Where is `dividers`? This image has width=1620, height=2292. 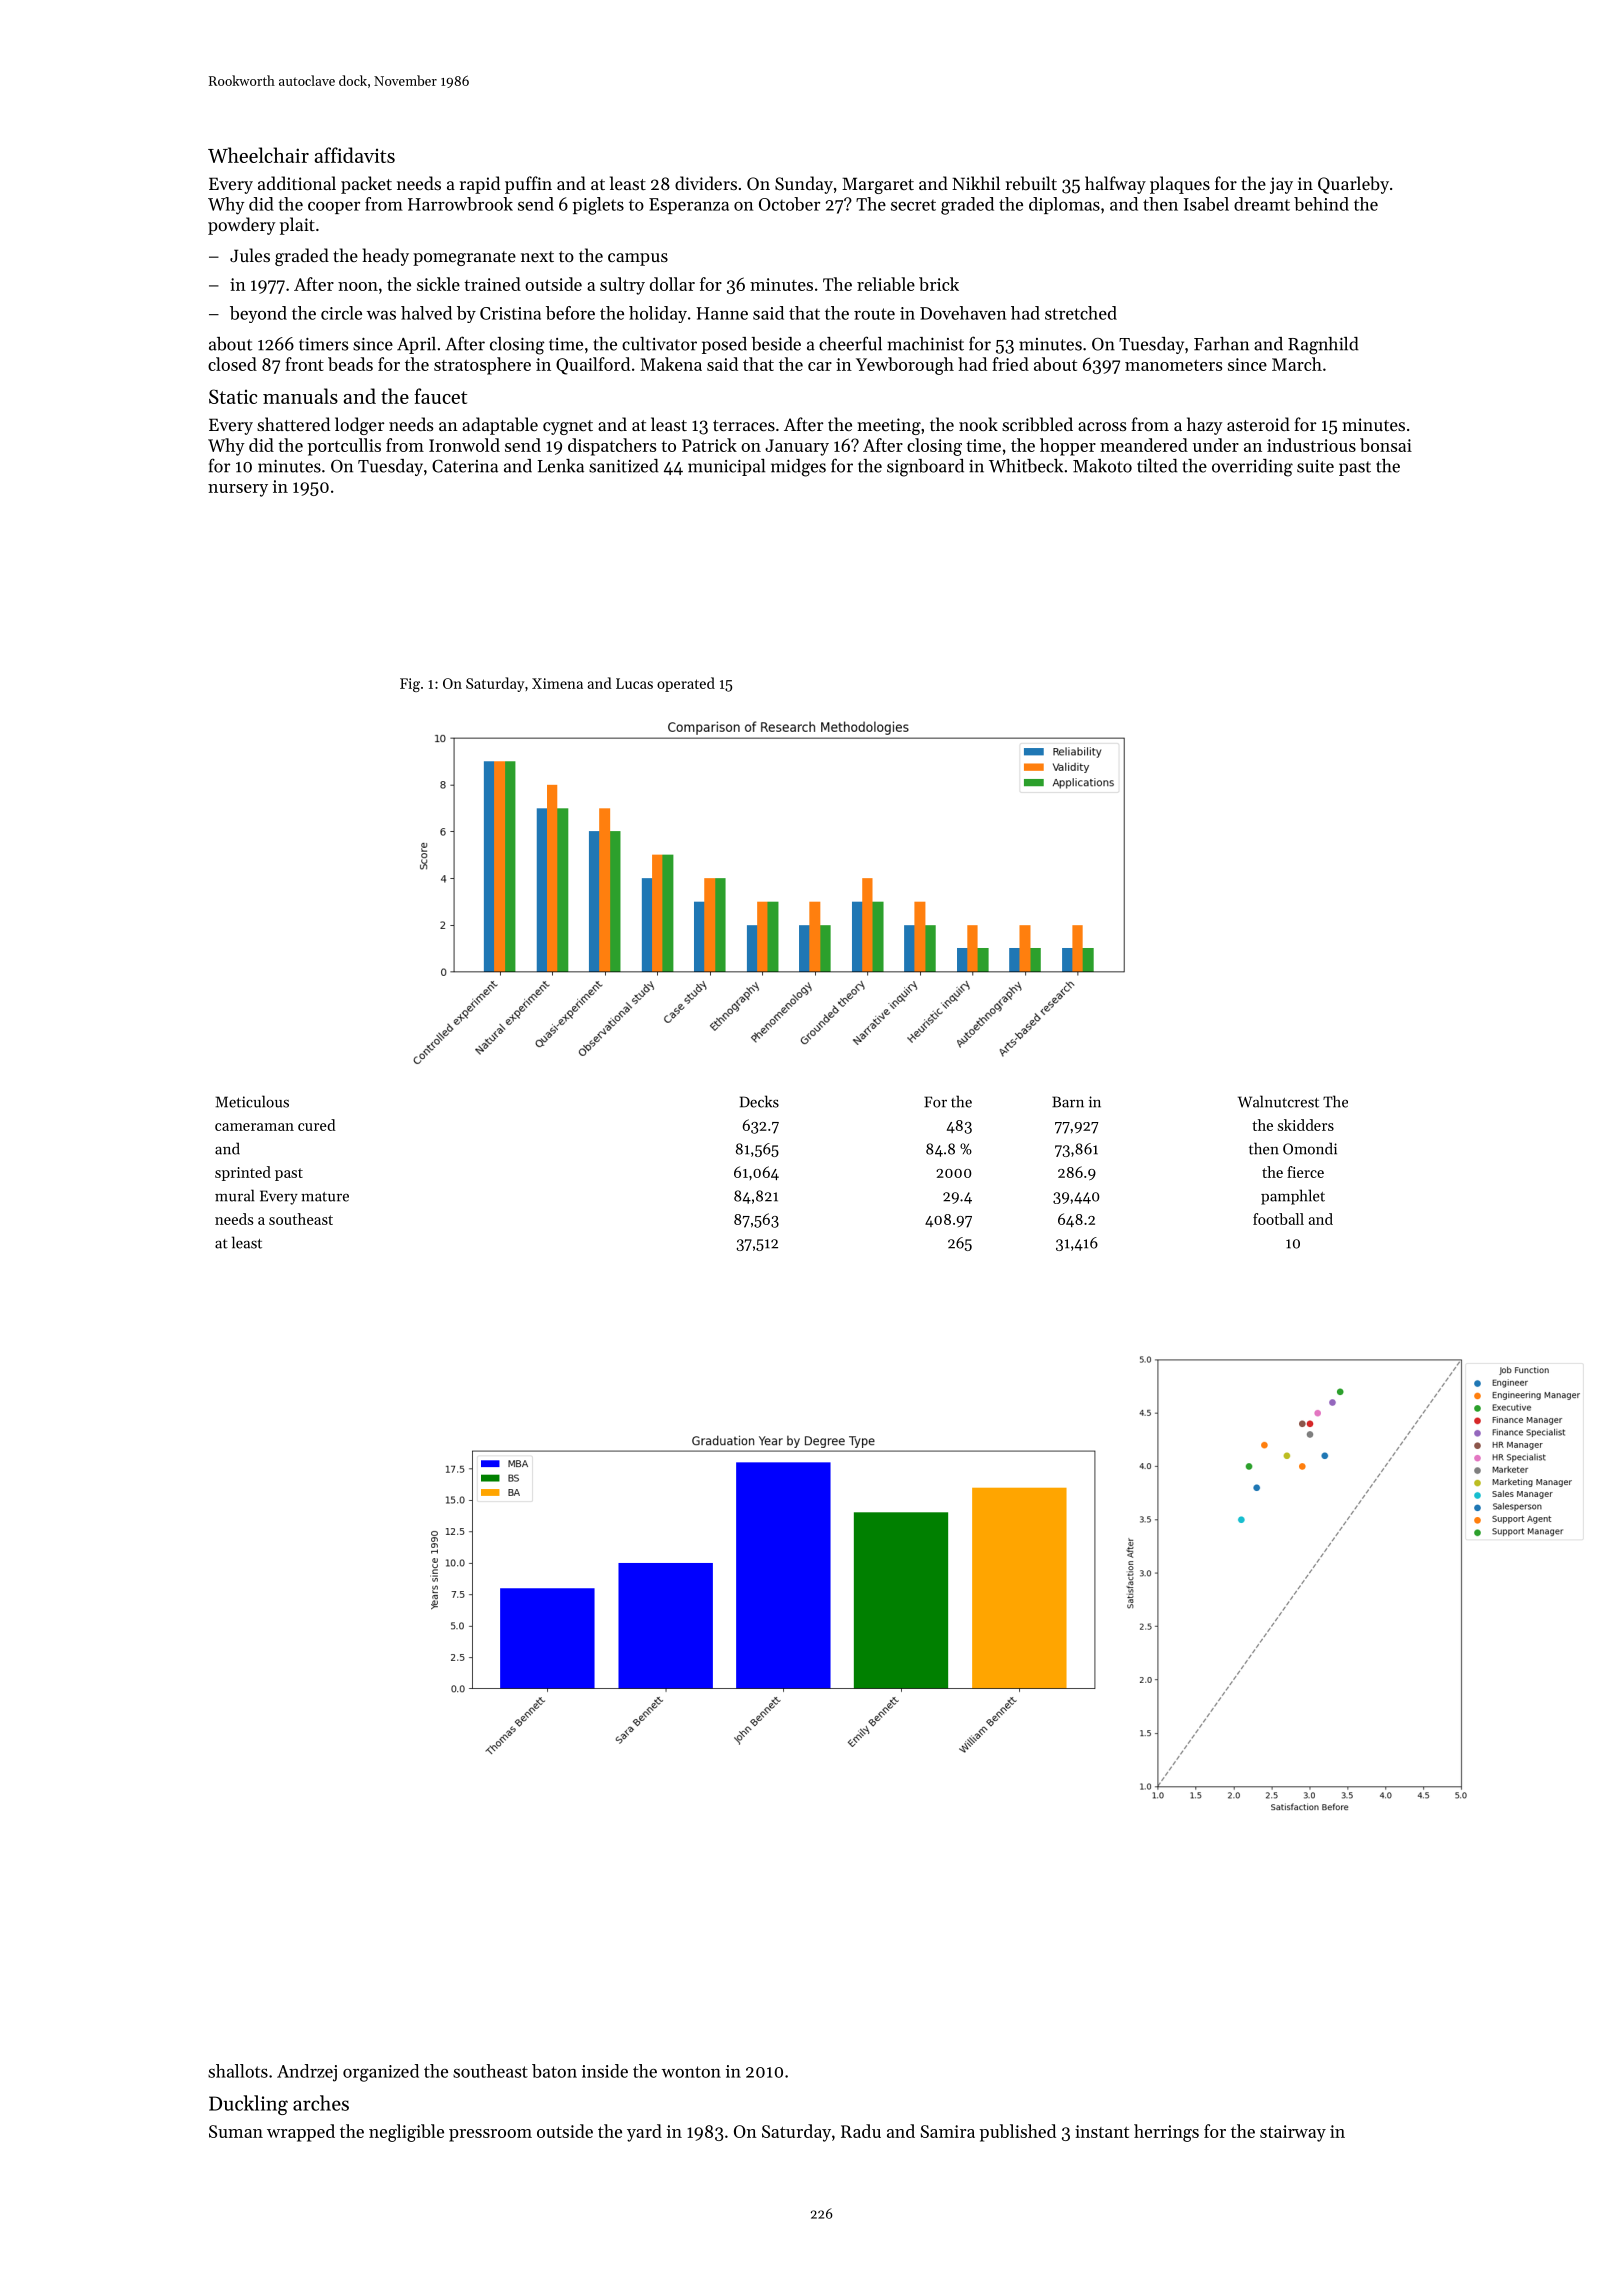 dividers is located at coordinates (706, 183).
